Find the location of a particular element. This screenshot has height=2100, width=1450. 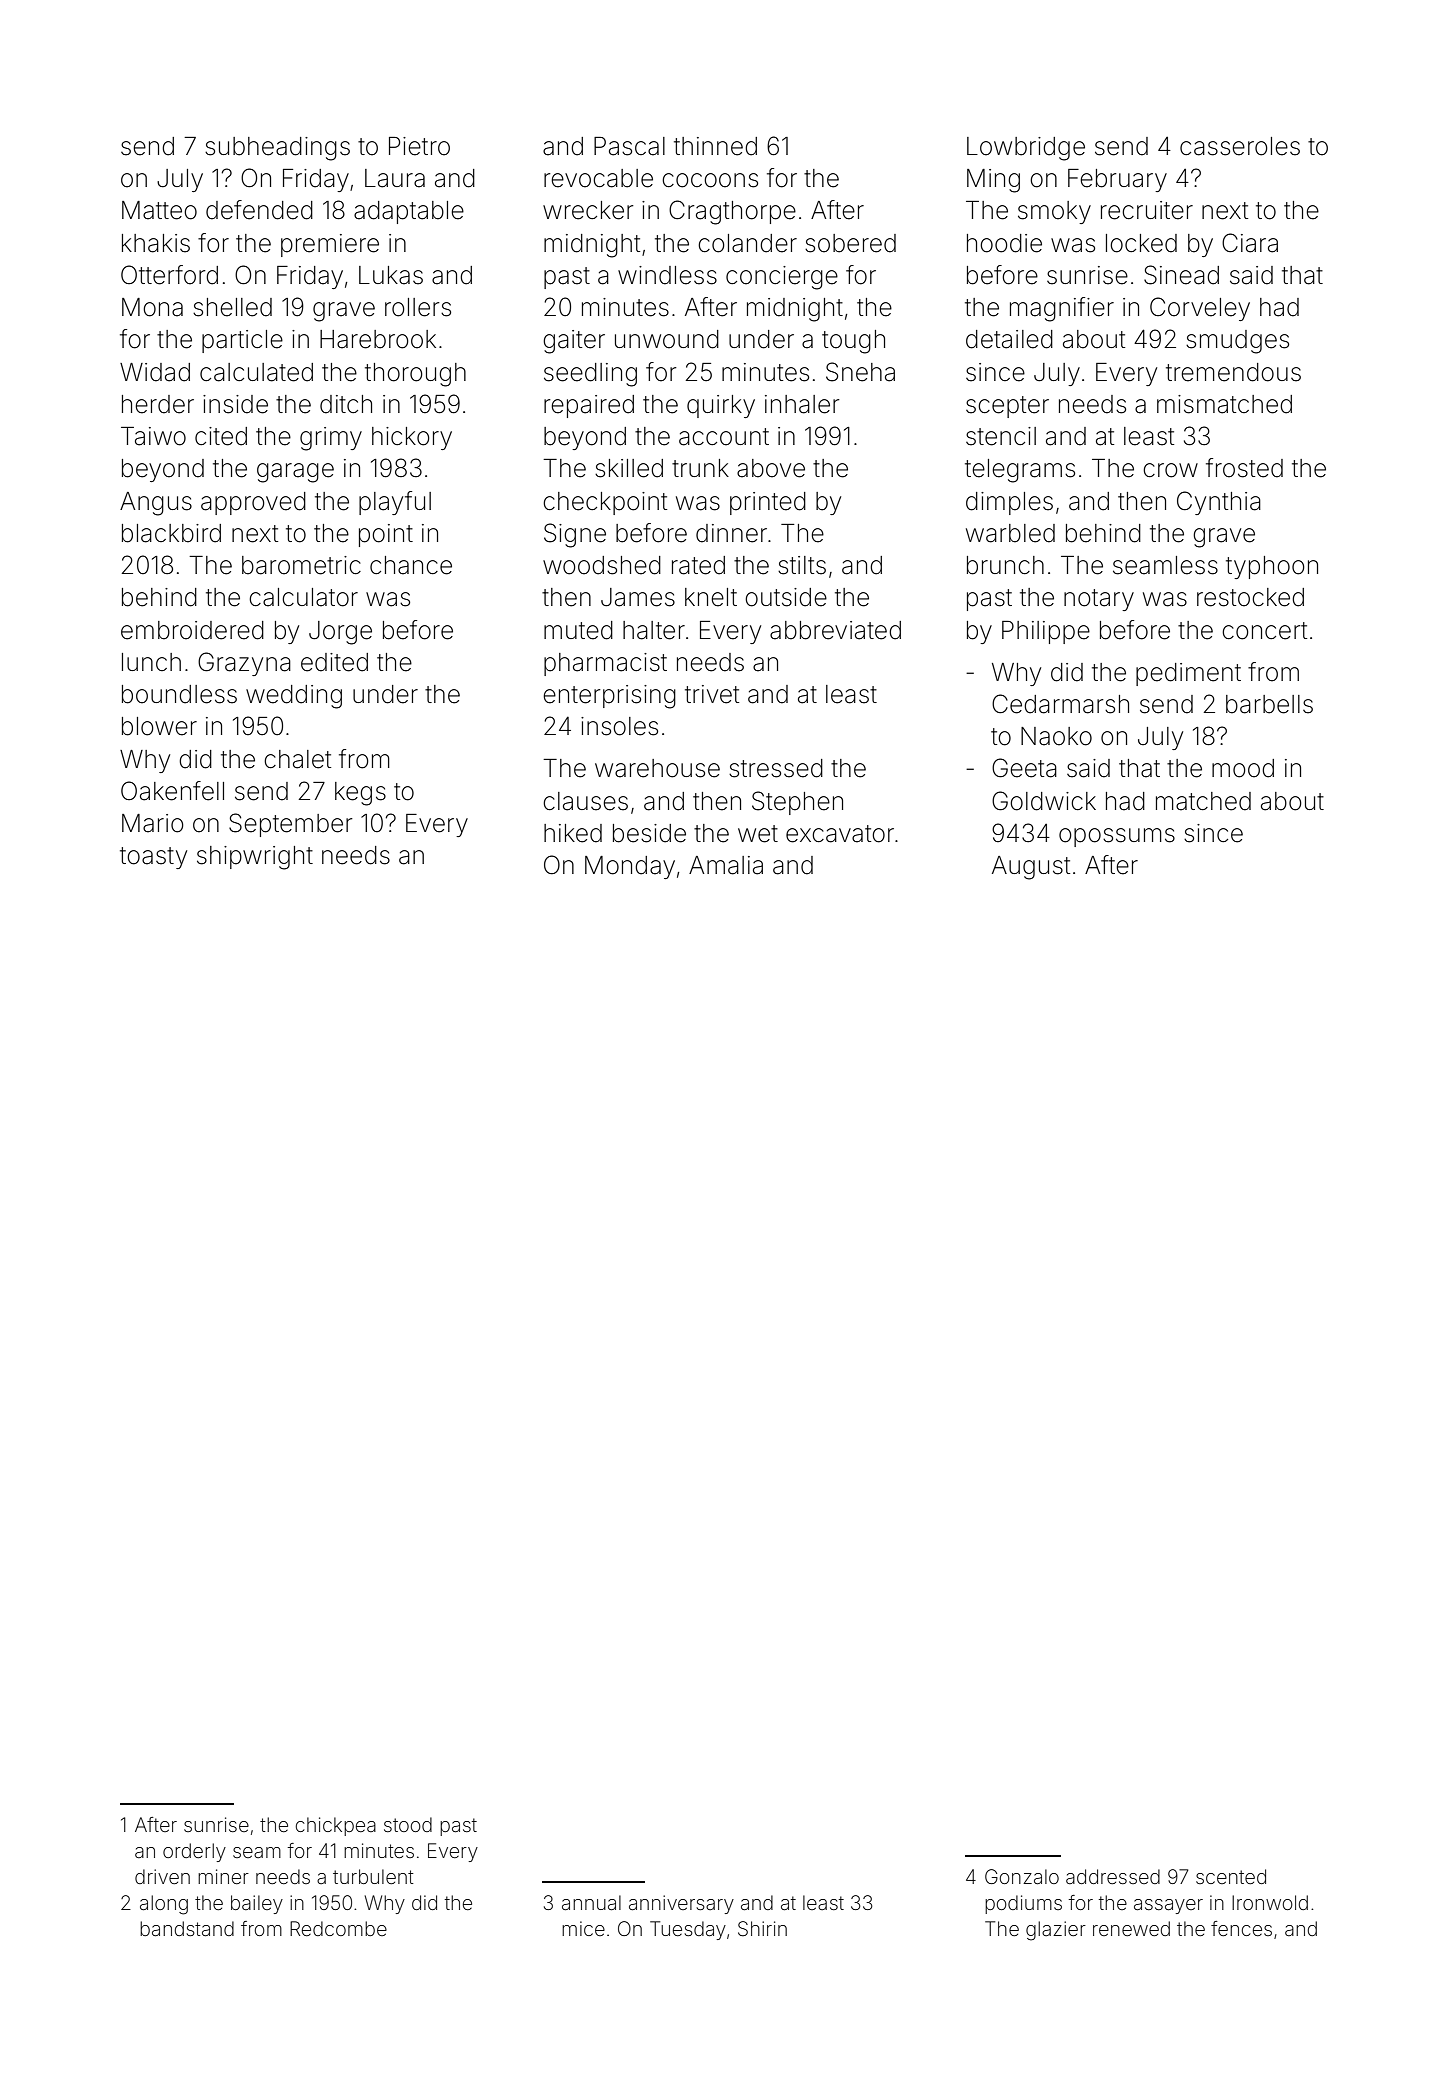

shipwright is located at coordinates (255, 858).
